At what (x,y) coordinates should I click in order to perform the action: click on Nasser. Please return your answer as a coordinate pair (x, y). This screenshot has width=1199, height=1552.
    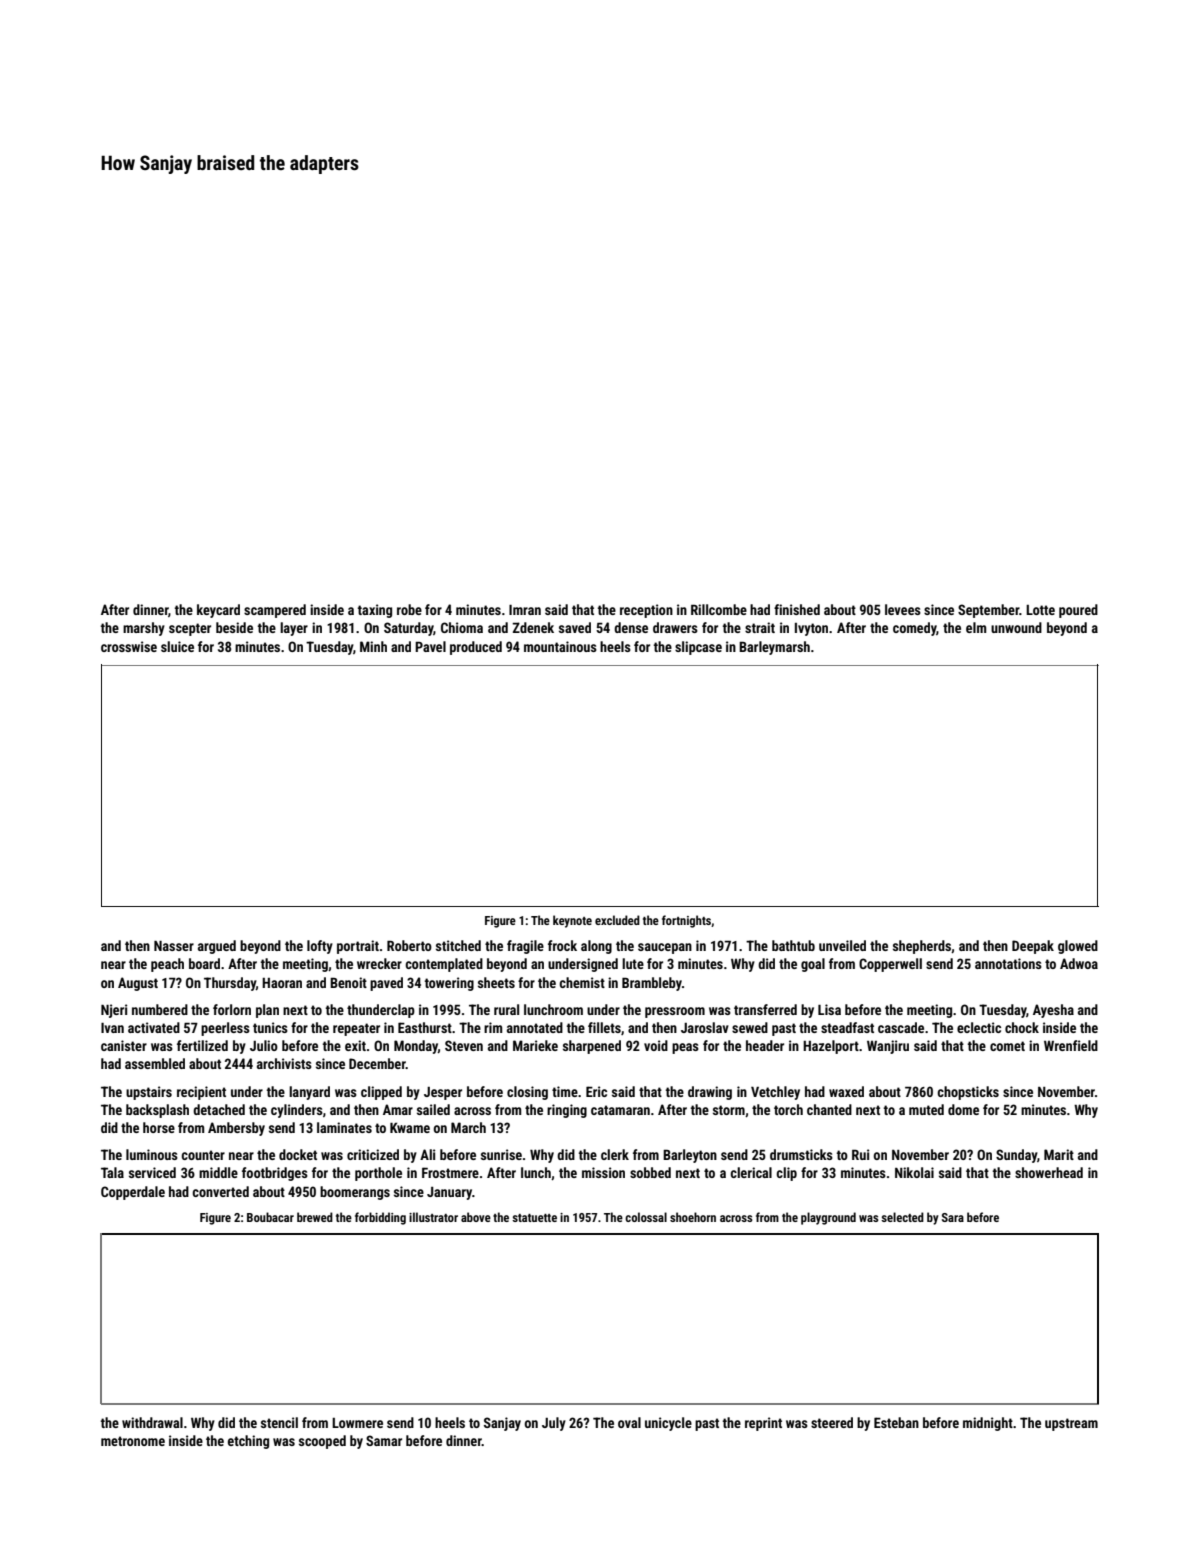
    Looking at the image, I should click on (174, 946).
